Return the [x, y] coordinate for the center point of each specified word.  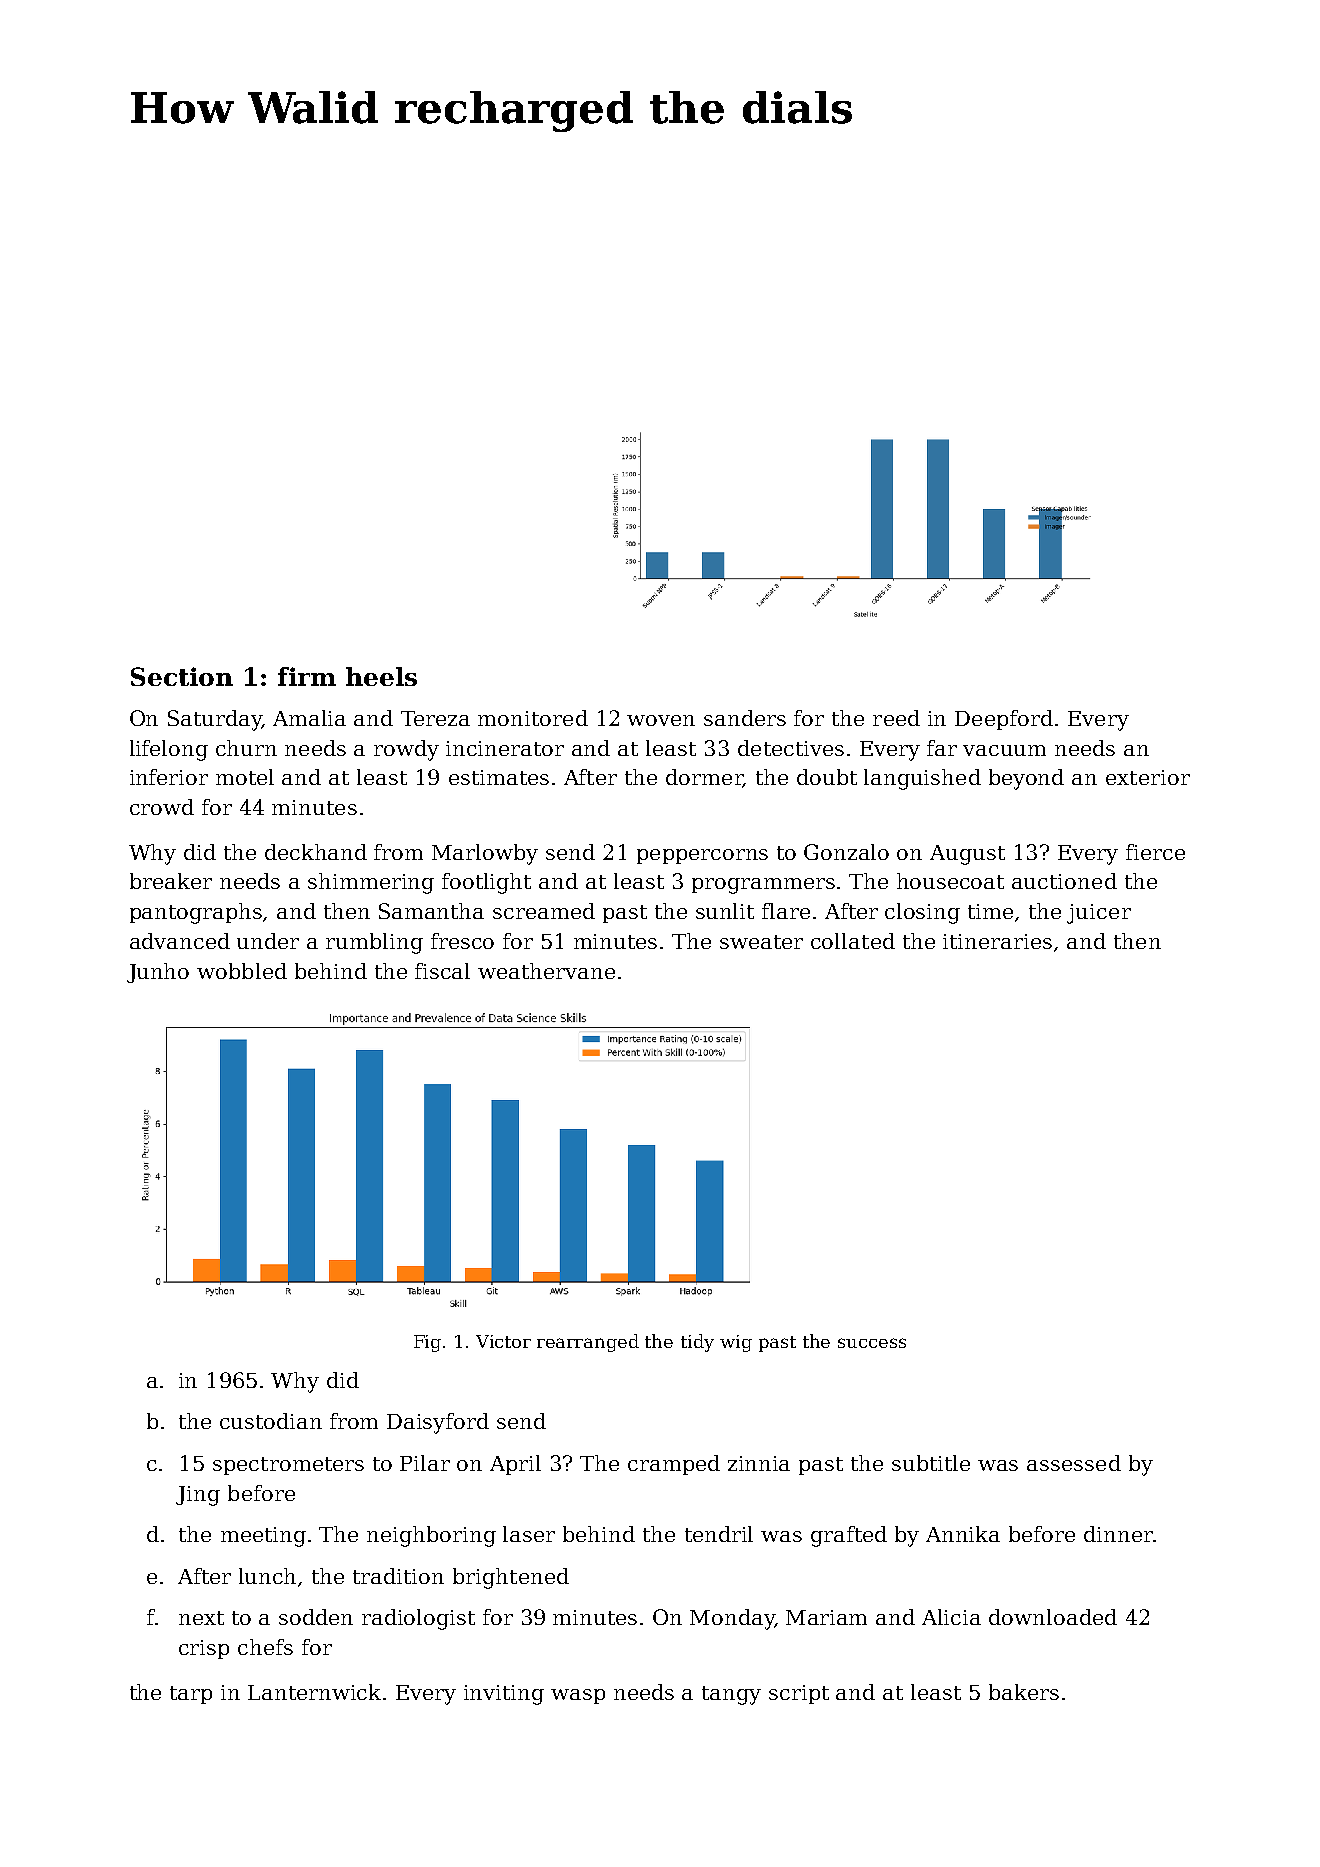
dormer [704, 778]
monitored [533, 718]
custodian [271, 1421]
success [872, 1343]
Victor [503, 1341]
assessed [1074, 1463]
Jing [198, 1496]
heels [381, 676]
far [942, 748]
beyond [1026, 779]
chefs [265, 1647]
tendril [719, 1534]
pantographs [196, 913]
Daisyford [438, 1423]
